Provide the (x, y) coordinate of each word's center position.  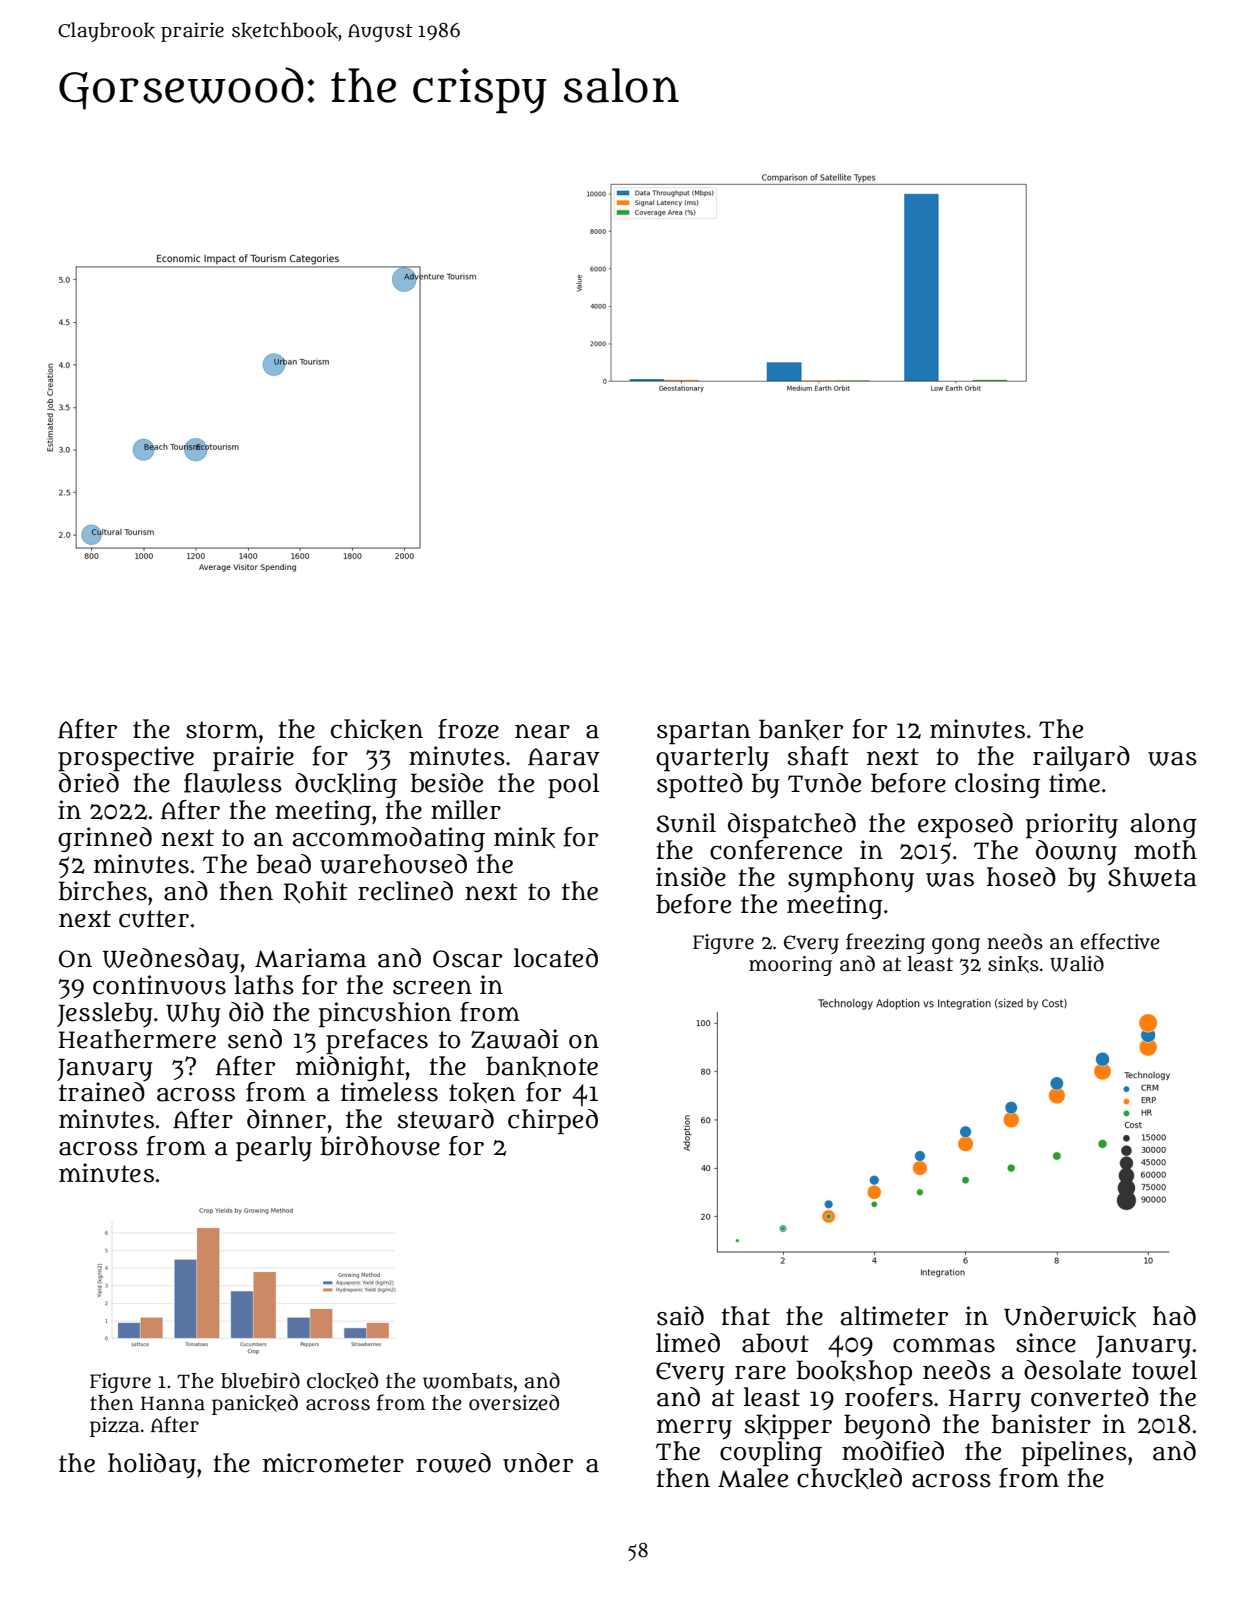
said (680, 1316)
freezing (885, 943)
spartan (704, 732)
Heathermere (137, 1039)
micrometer (333, 1463)
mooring (790, 966)
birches (102, 891)
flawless (233, 783)
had (1174, 1316)
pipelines (1074, 1453)
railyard (1081, 759)
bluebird (260, 1380)
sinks (1013, 964)
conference (776, 850)
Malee (753, 1478)
